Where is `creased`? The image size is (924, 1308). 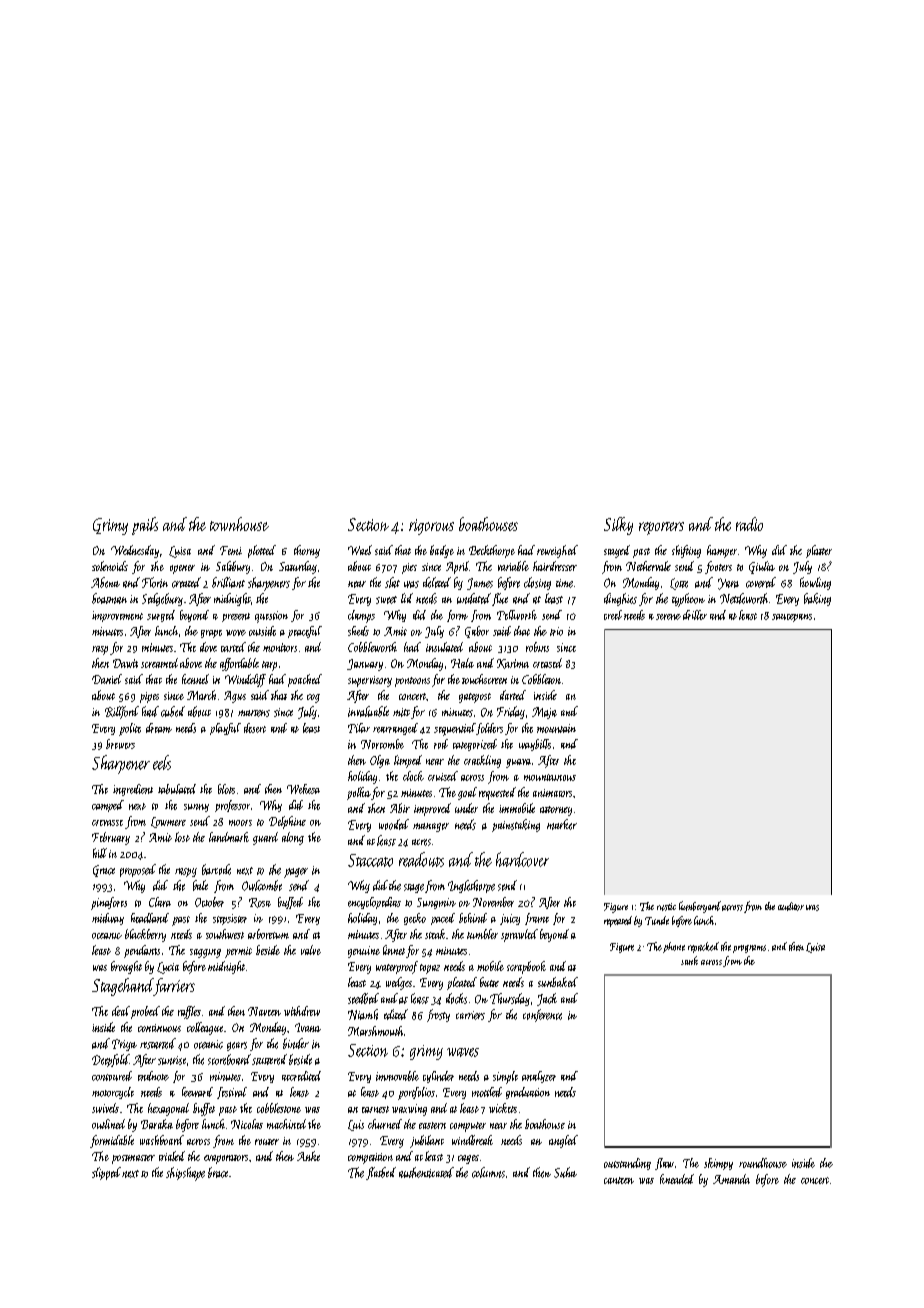
creased is located at coordinates (547, 663).
